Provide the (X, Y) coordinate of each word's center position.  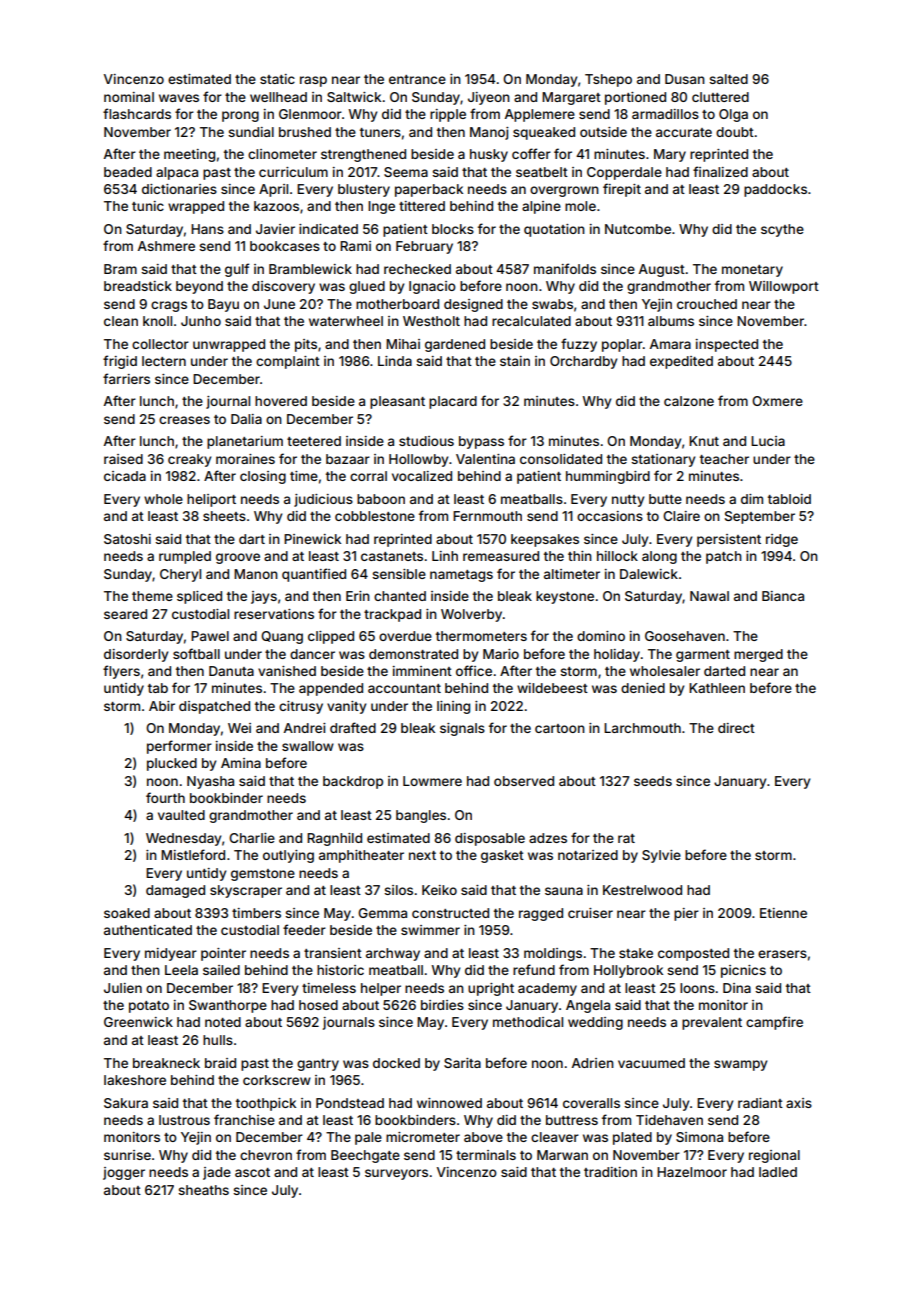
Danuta (231, 671)
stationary (663, 460)
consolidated (561, 459)
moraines (245, 459)
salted (728, 79)
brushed (305, 132)
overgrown (564, 191)
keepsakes (545, 540)
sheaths (203, 1190)
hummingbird (608, 477)
